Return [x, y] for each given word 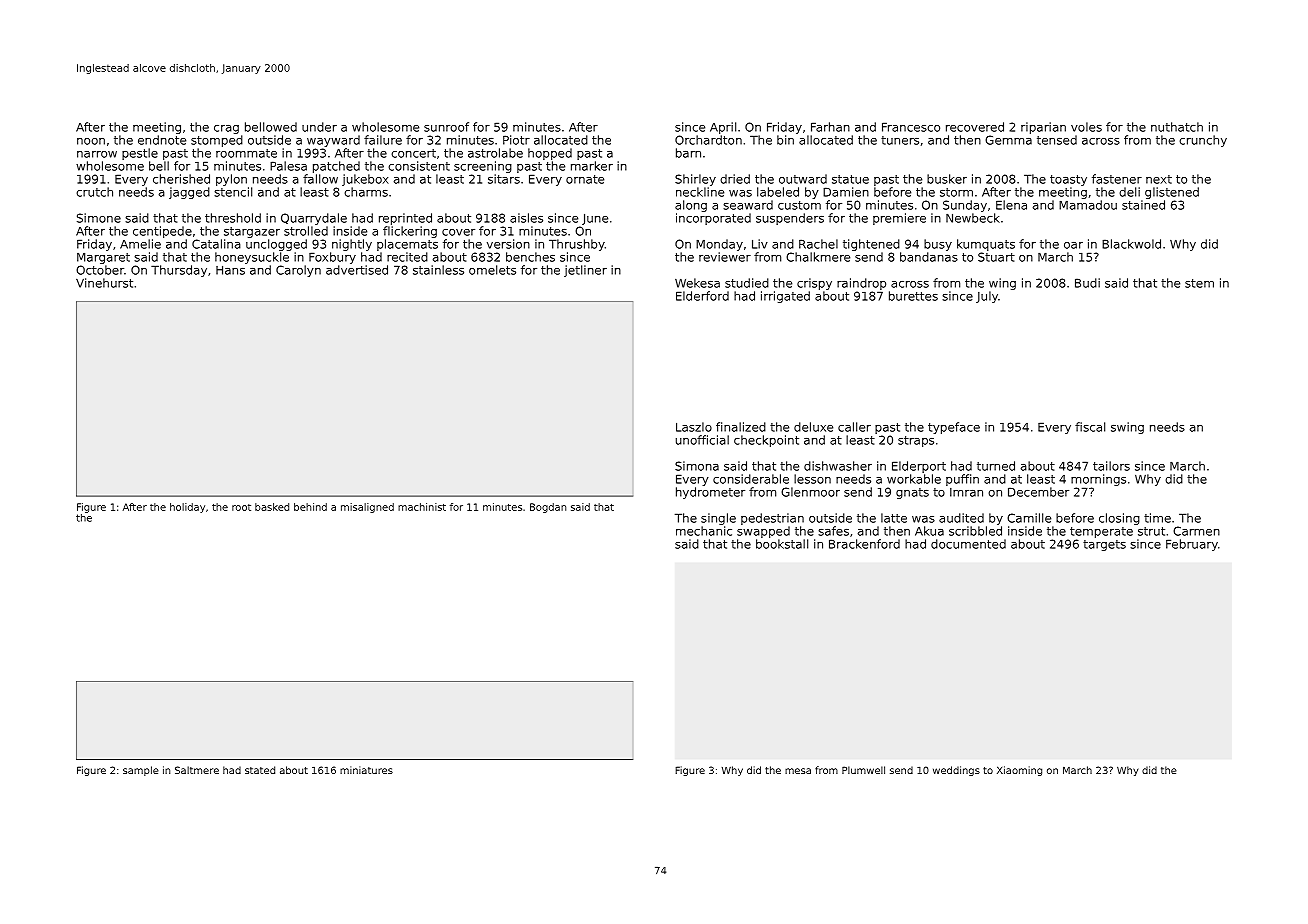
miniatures [366, 770]
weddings [956, 771]
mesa [798, 771]
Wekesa [697, 283]
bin [785, 140]
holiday [187, 508]
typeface [954, 428]
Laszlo [694, 427]
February [1192, 545]
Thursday [179, 271]
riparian [1043, 128]
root [241, 507]
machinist [422, 507]
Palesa [288, 166]
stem [1199, 283]
